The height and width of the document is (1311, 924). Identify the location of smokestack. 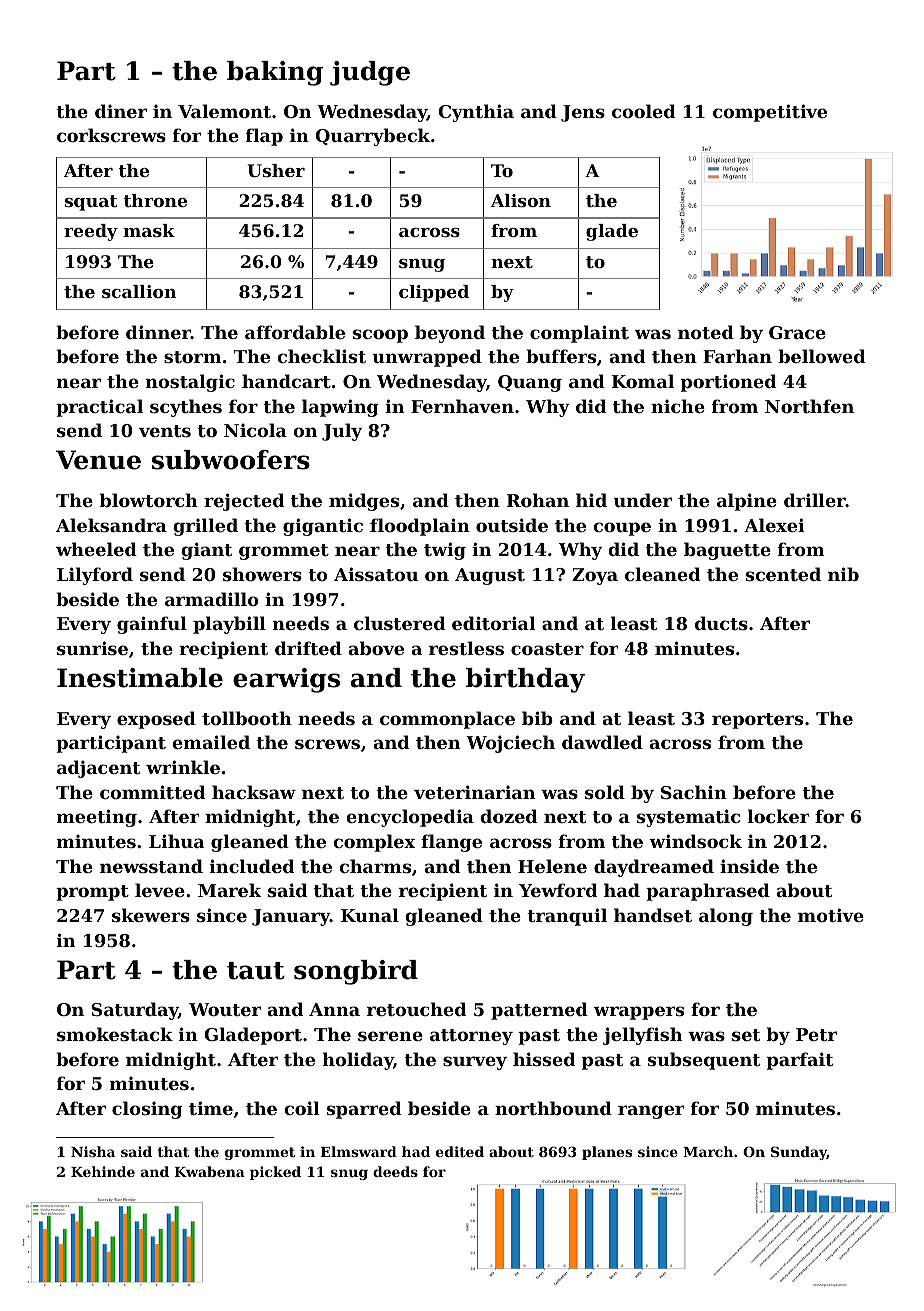
(115, 1034).
